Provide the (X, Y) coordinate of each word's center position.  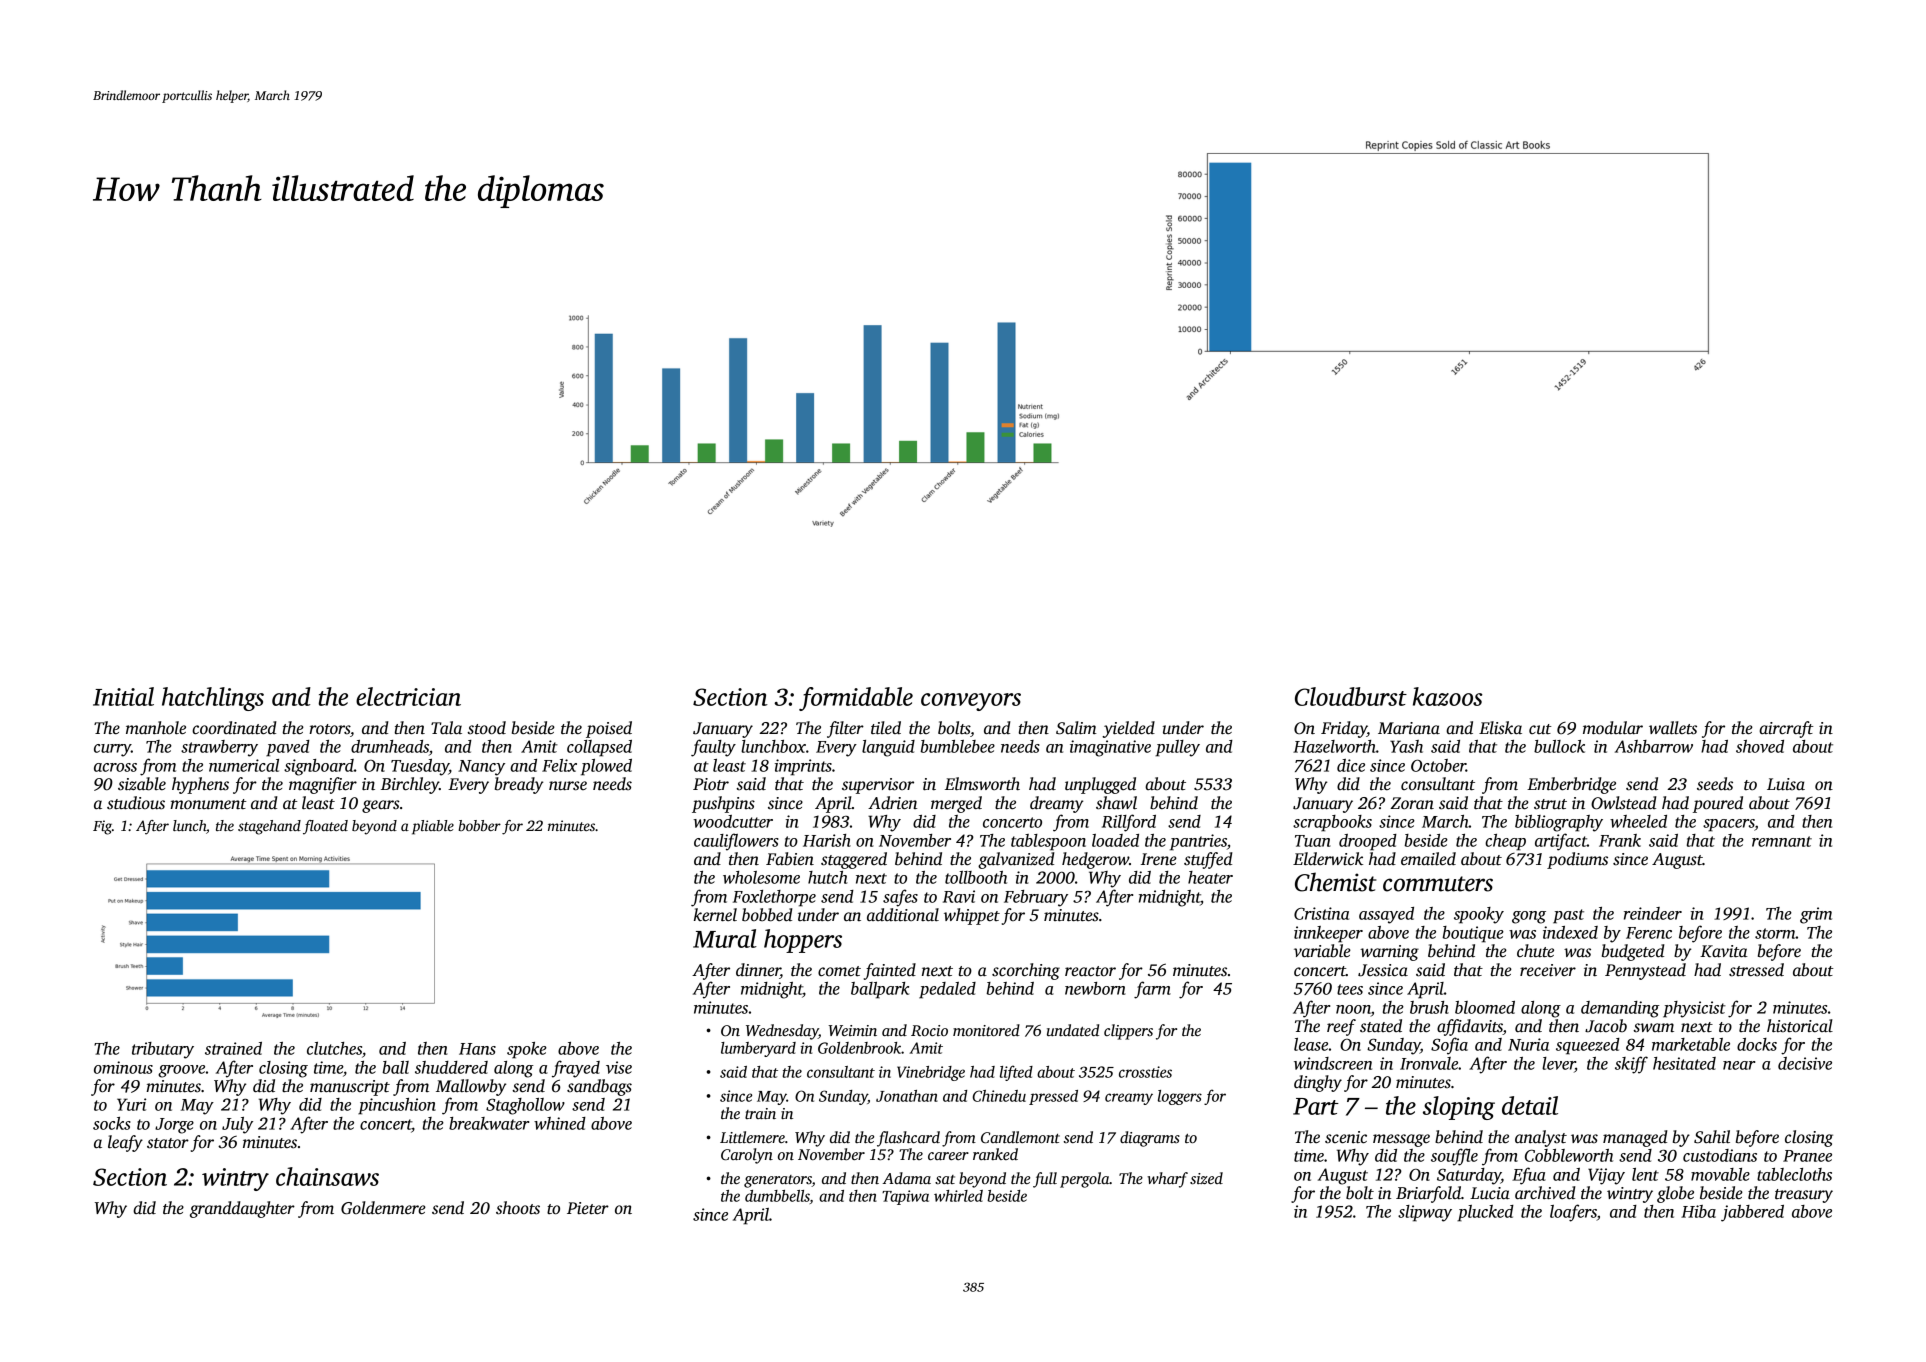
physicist (1694, 1009)
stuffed (1208, 860)
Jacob (1606, 1026)
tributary (163, 1050)
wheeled (1638, 821)
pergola (1085, 1180)
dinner (758, 971)
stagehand (269, 827)
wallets (1673, 728)
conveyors (971, 702)
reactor (1090, 971)
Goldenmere (383, 1208)
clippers (1128, 1032)
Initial (123, 696)
